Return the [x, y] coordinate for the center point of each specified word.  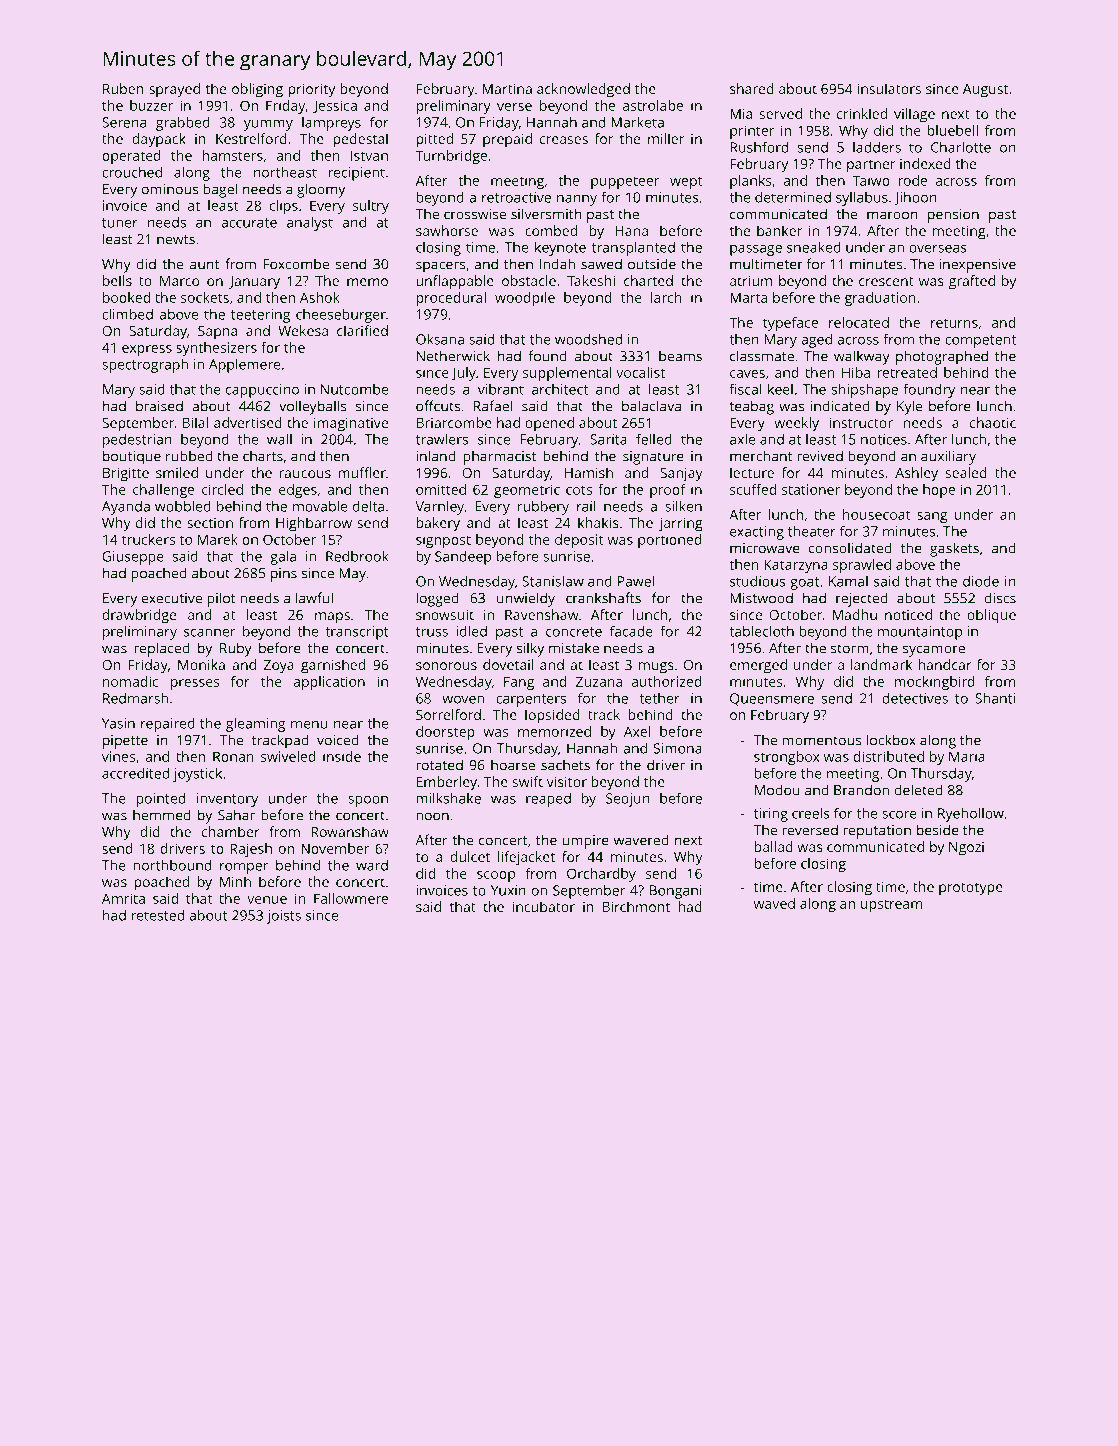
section [210, 523]
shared [752, 88]
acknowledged [583, 90]
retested [157, 915]
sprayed [174, 90]
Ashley [916, 474]
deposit [579, 541]
